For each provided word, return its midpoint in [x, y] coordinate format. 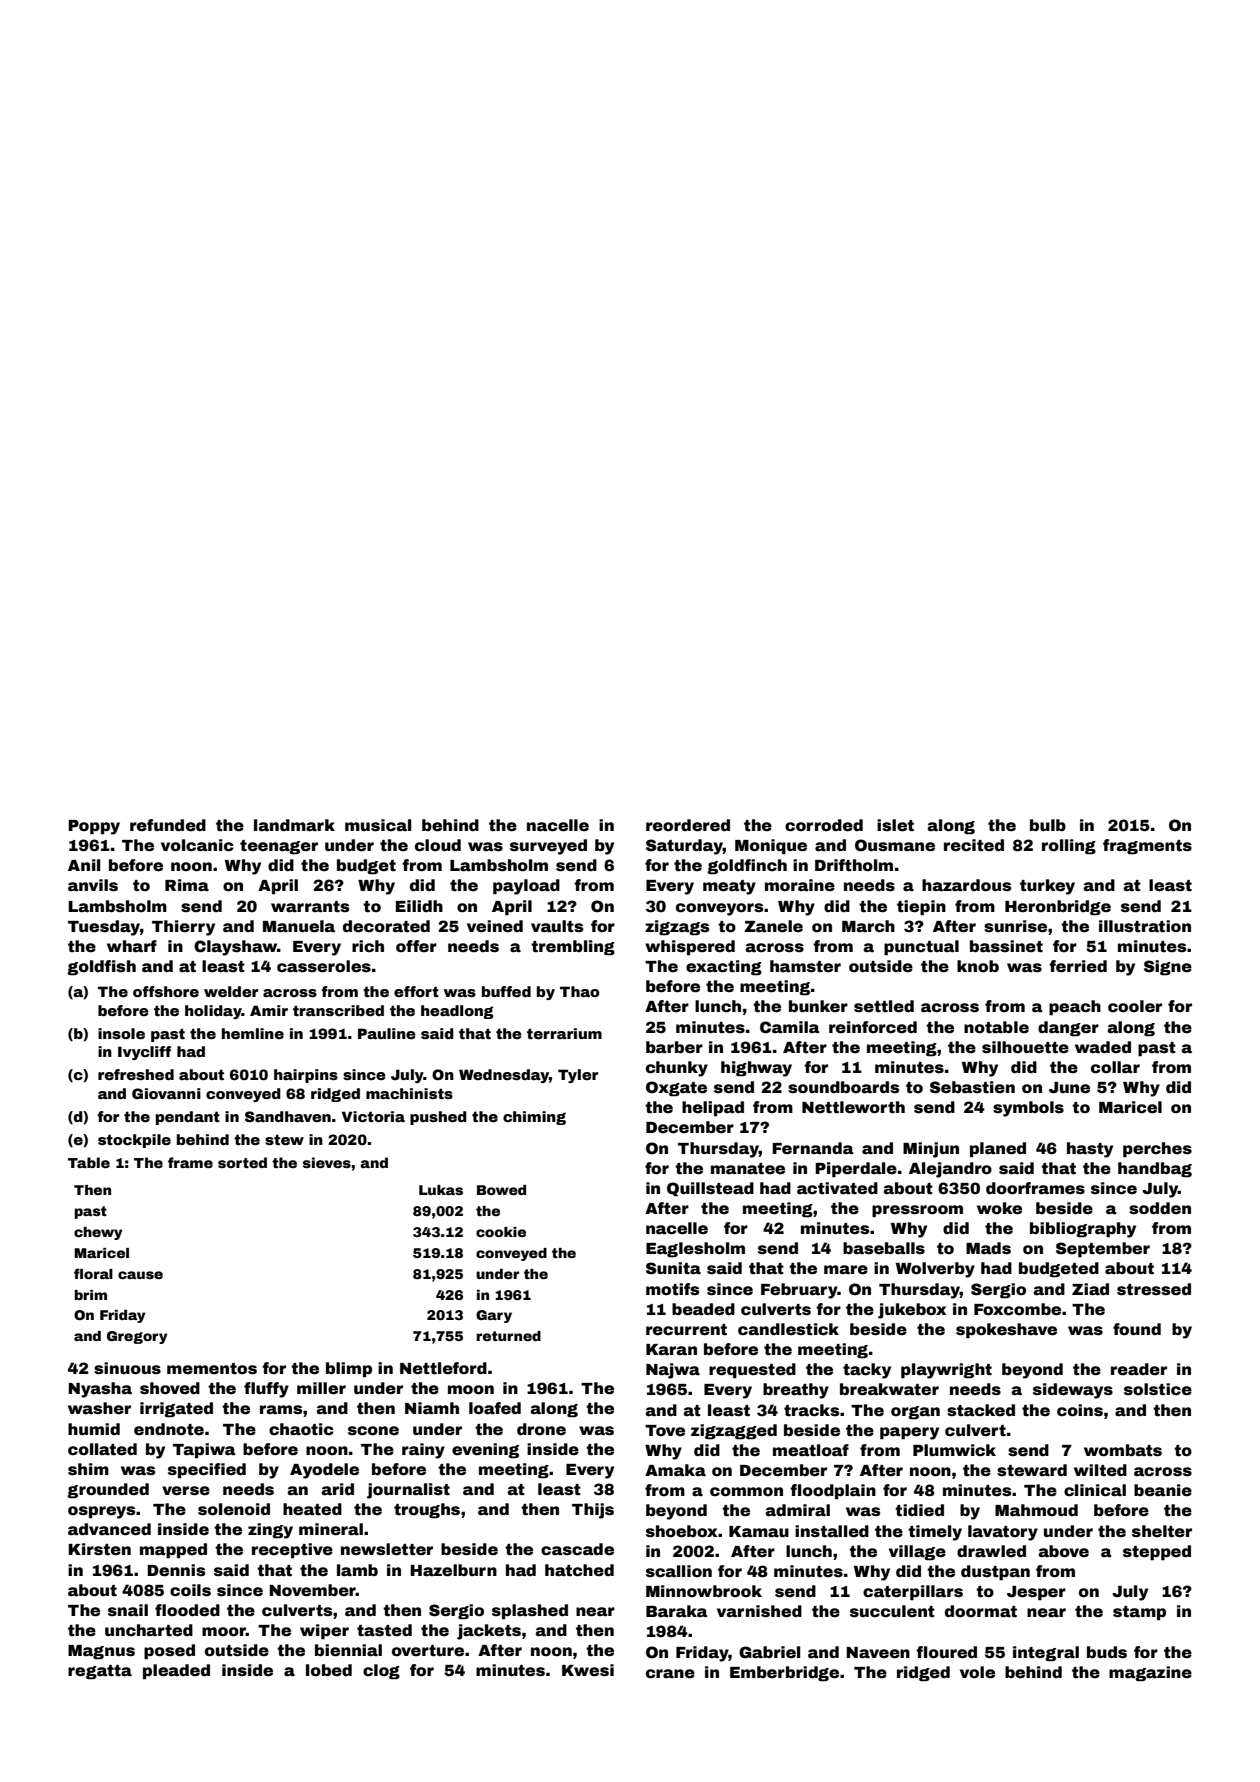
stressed [1154, 1289]
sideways [1073, 1391]
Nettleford [443, 1368]
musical [378, 825]
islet [895, 825]
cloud [438, 845]
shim [88, 1469]
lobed [329, 1670]
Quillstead [710, 1189]
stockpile [134, 1141]
